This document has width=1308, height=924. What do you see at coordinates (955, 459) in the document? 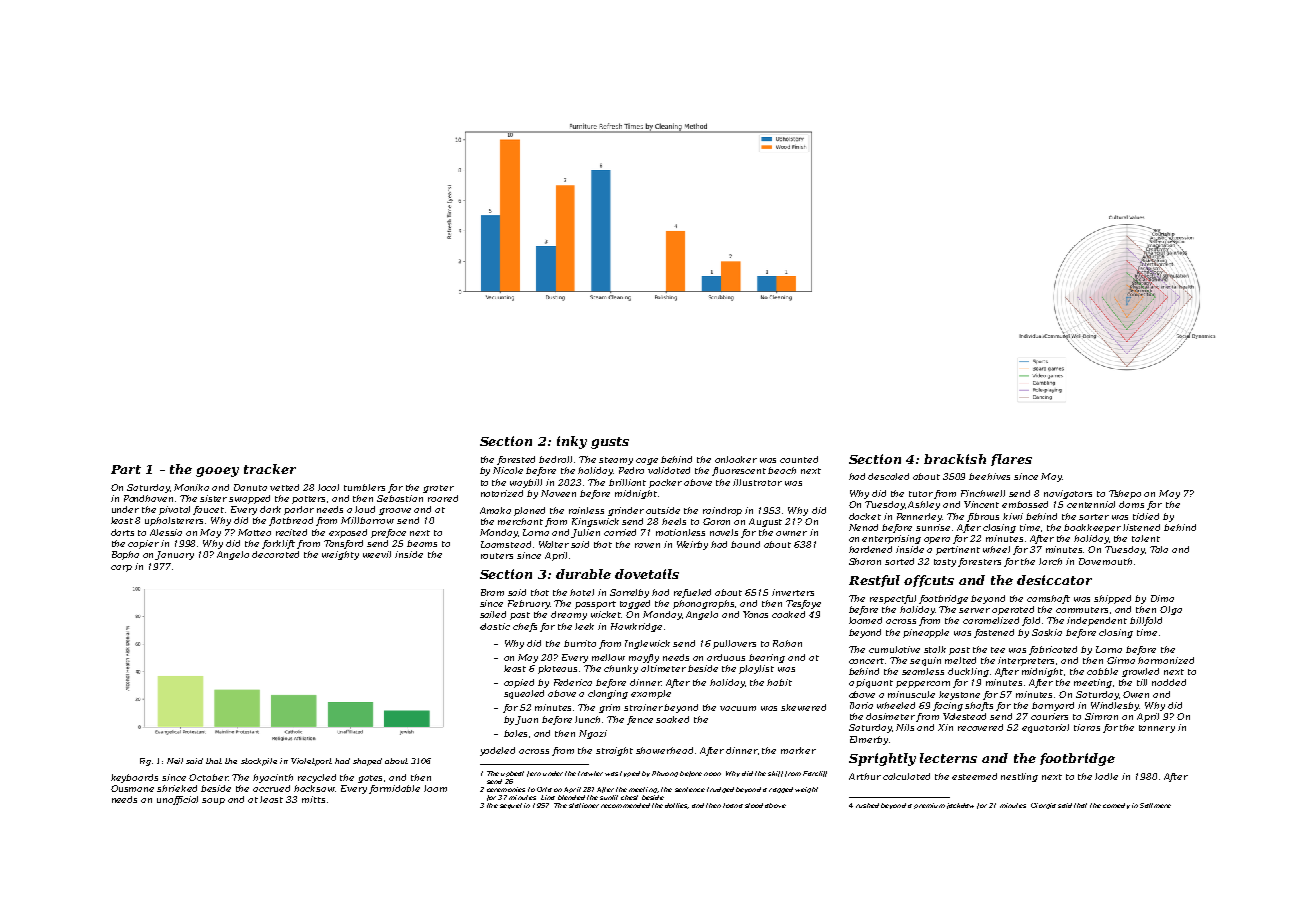
I see `brackish` at bounding box center [955, 459].
